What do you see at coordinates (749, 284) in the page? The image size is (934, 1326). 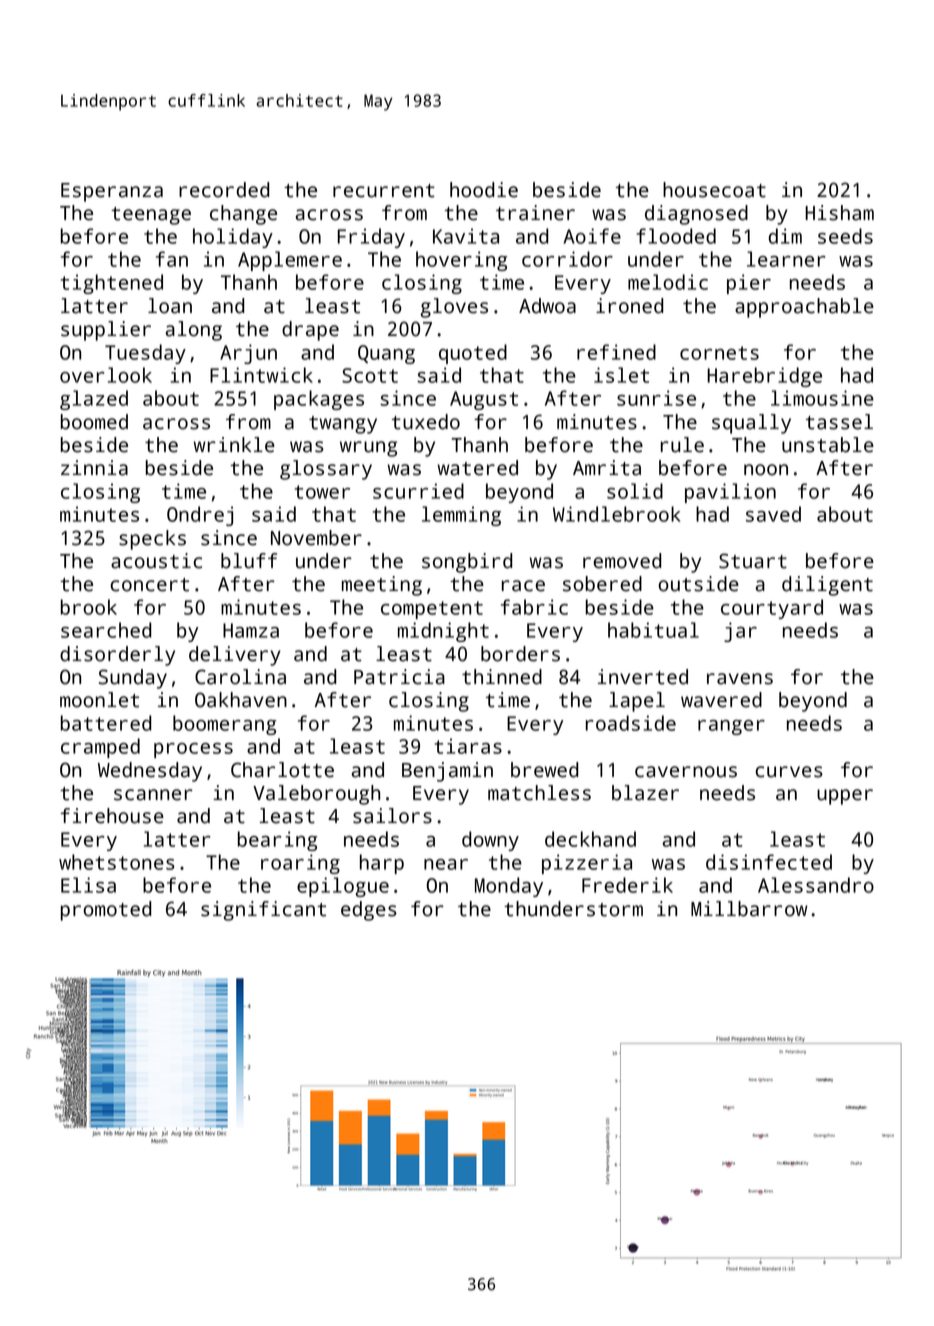 I see `pier` at bounding box center [749, 284].
